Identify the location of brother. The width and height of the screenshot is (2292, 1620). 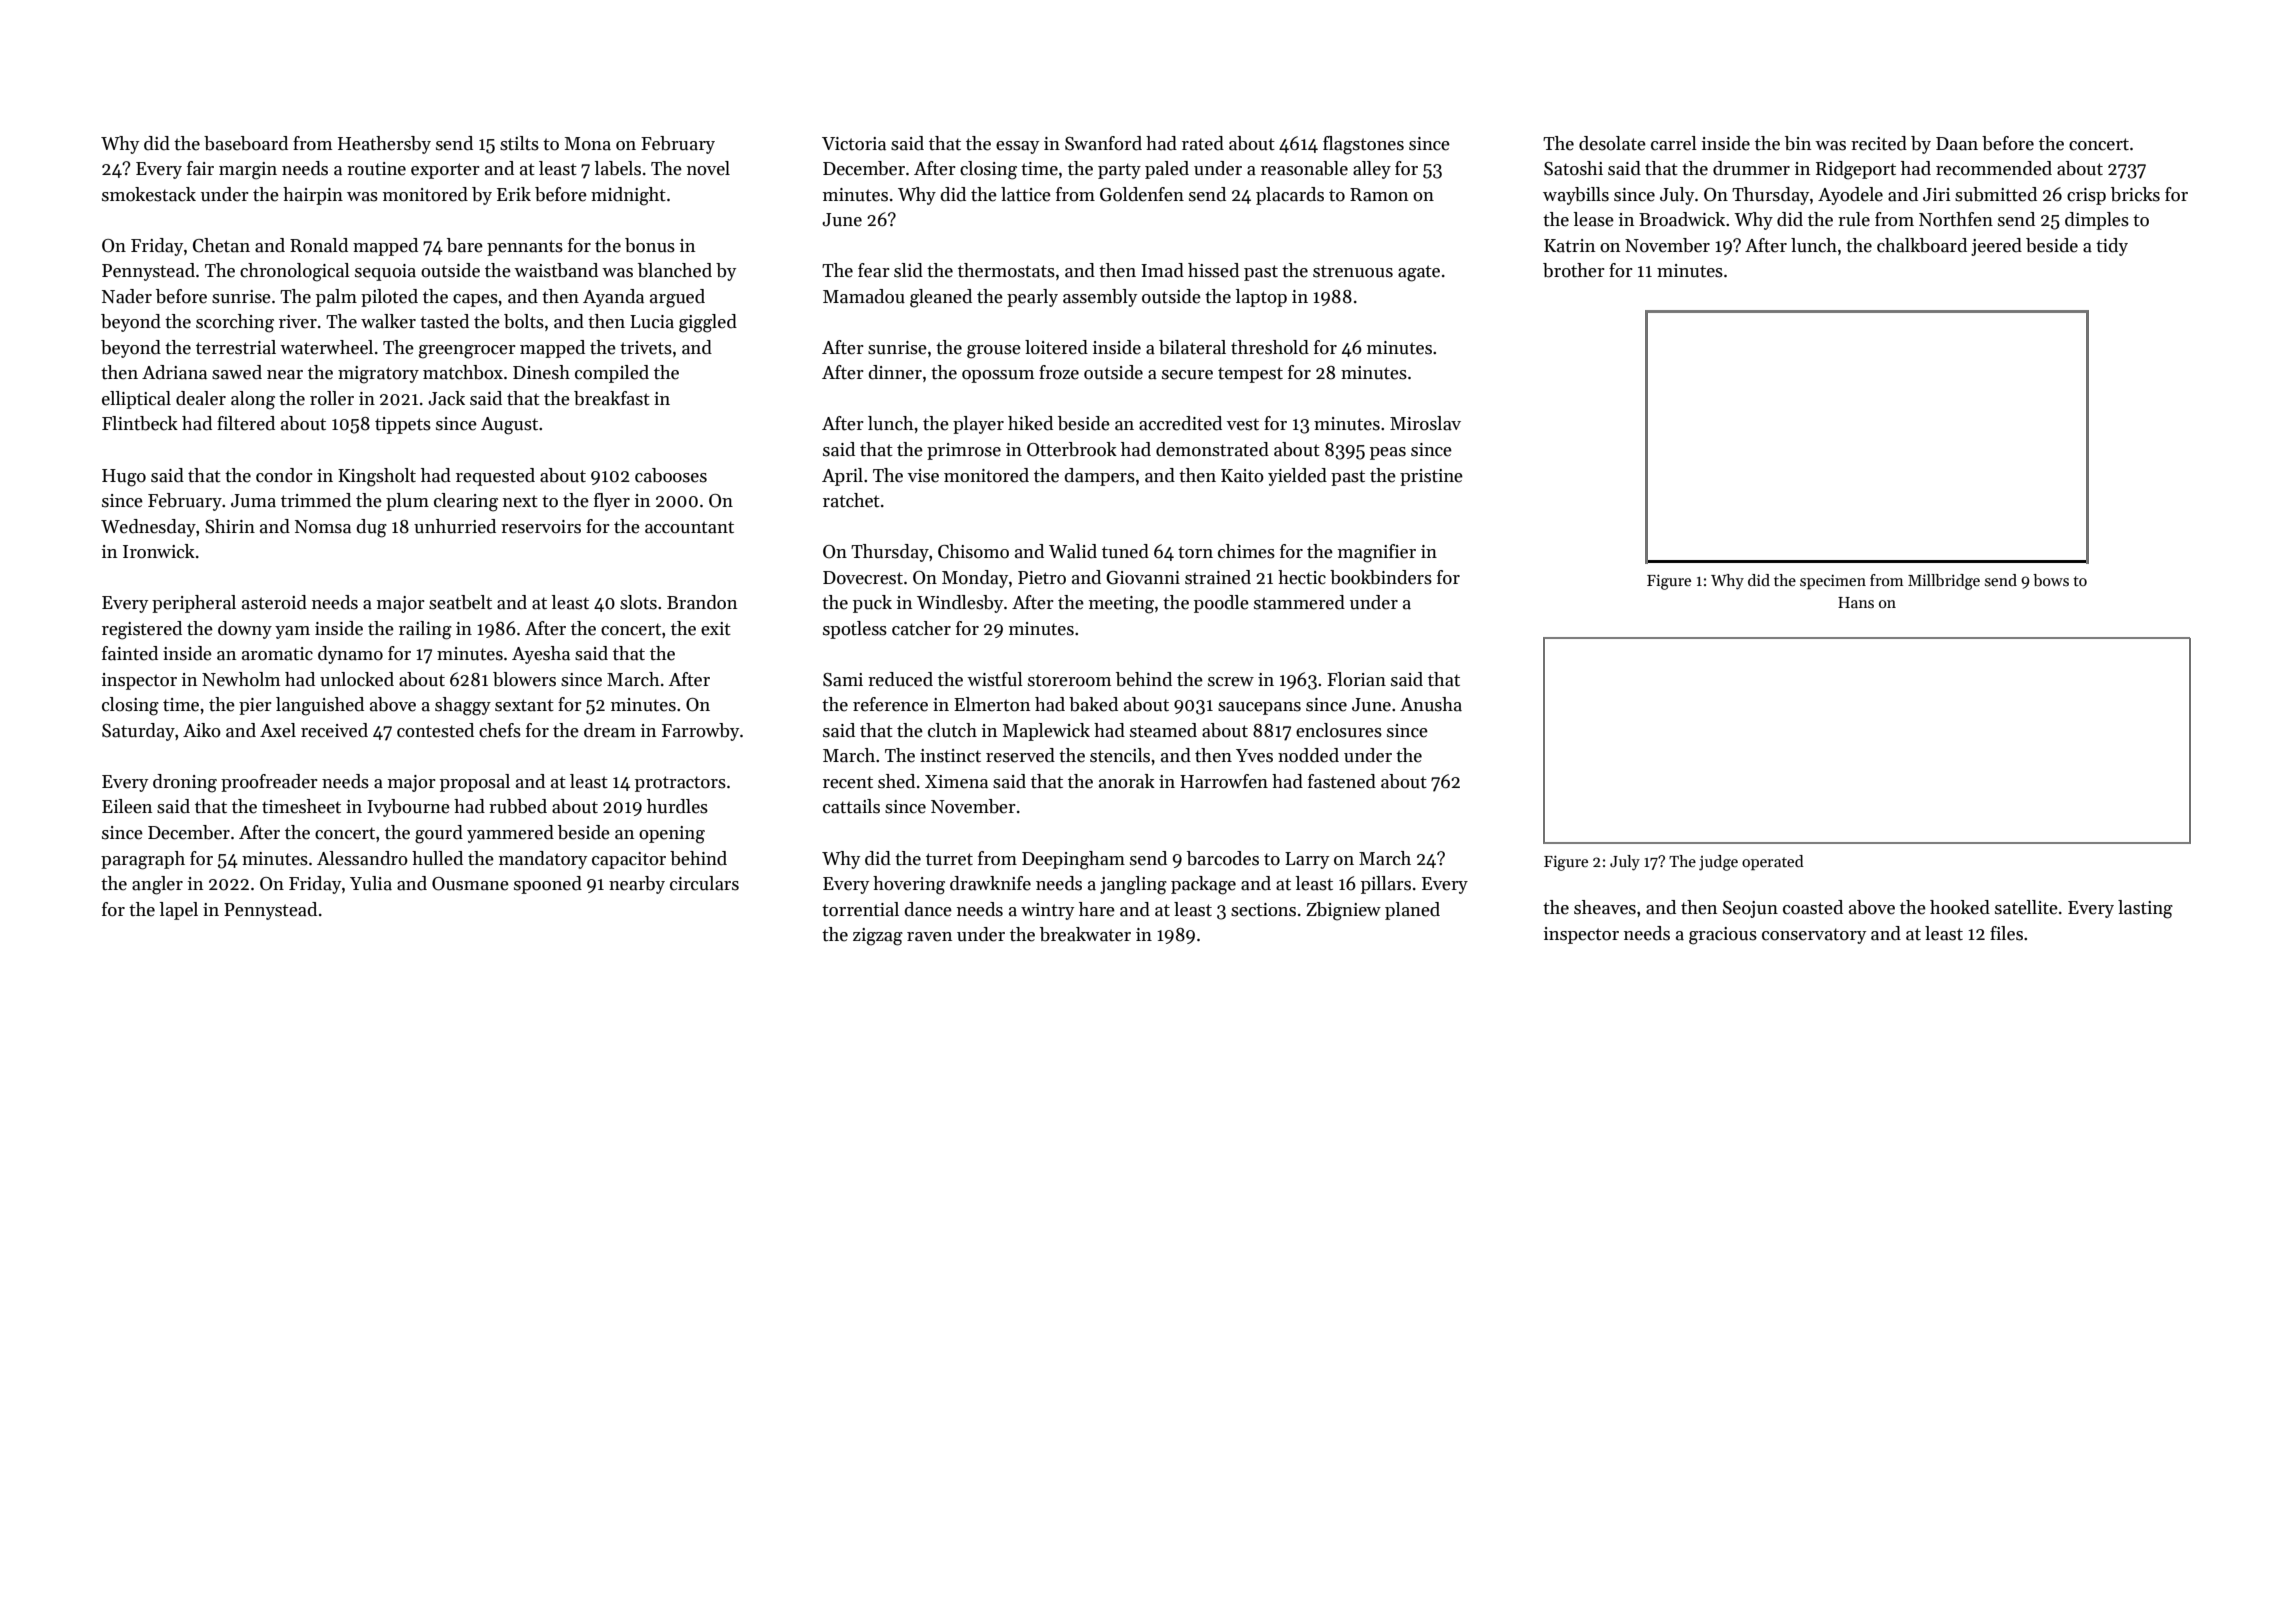
(1574, 270).
